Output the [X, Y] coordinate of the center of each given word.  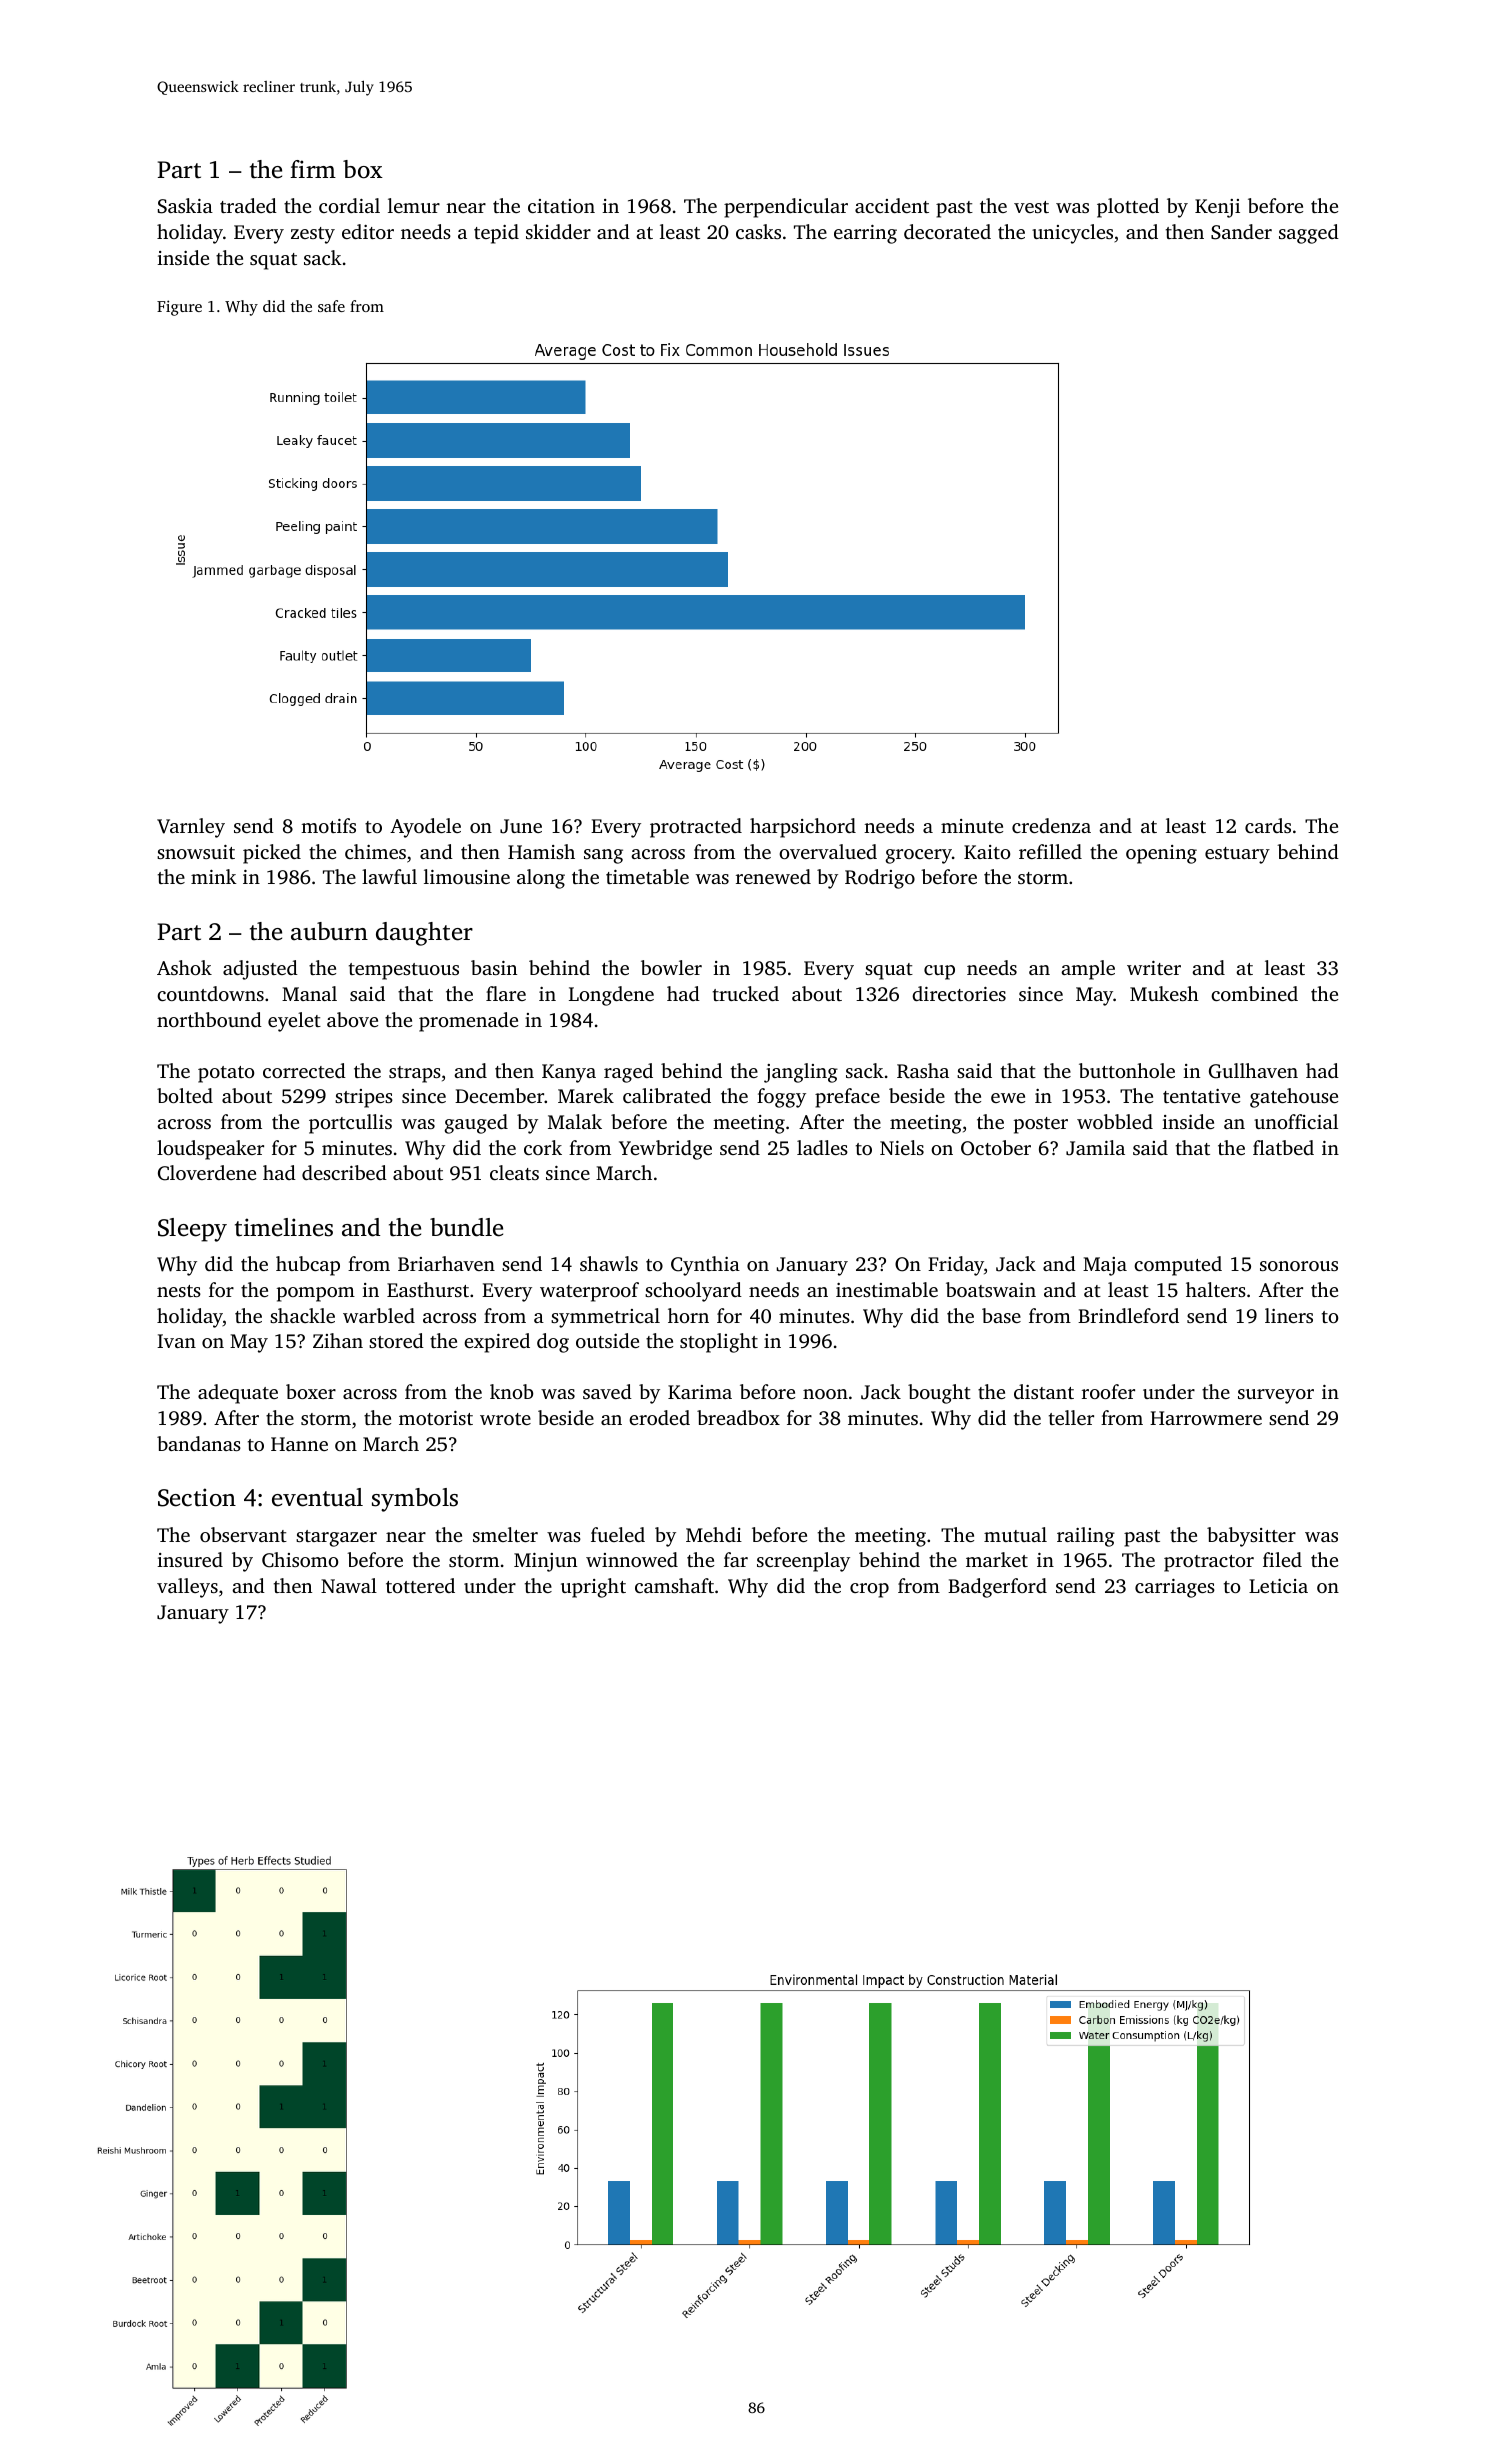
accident [892, 205]
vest [1031, 207]
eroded [659, 1417]
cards [1268, 825]
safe [331, 306]
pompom [316, 1294]
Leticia [1278, 1586]
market [997, 1559]
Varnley [191, 828]
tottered [420, 1585]
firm [313, 169]
